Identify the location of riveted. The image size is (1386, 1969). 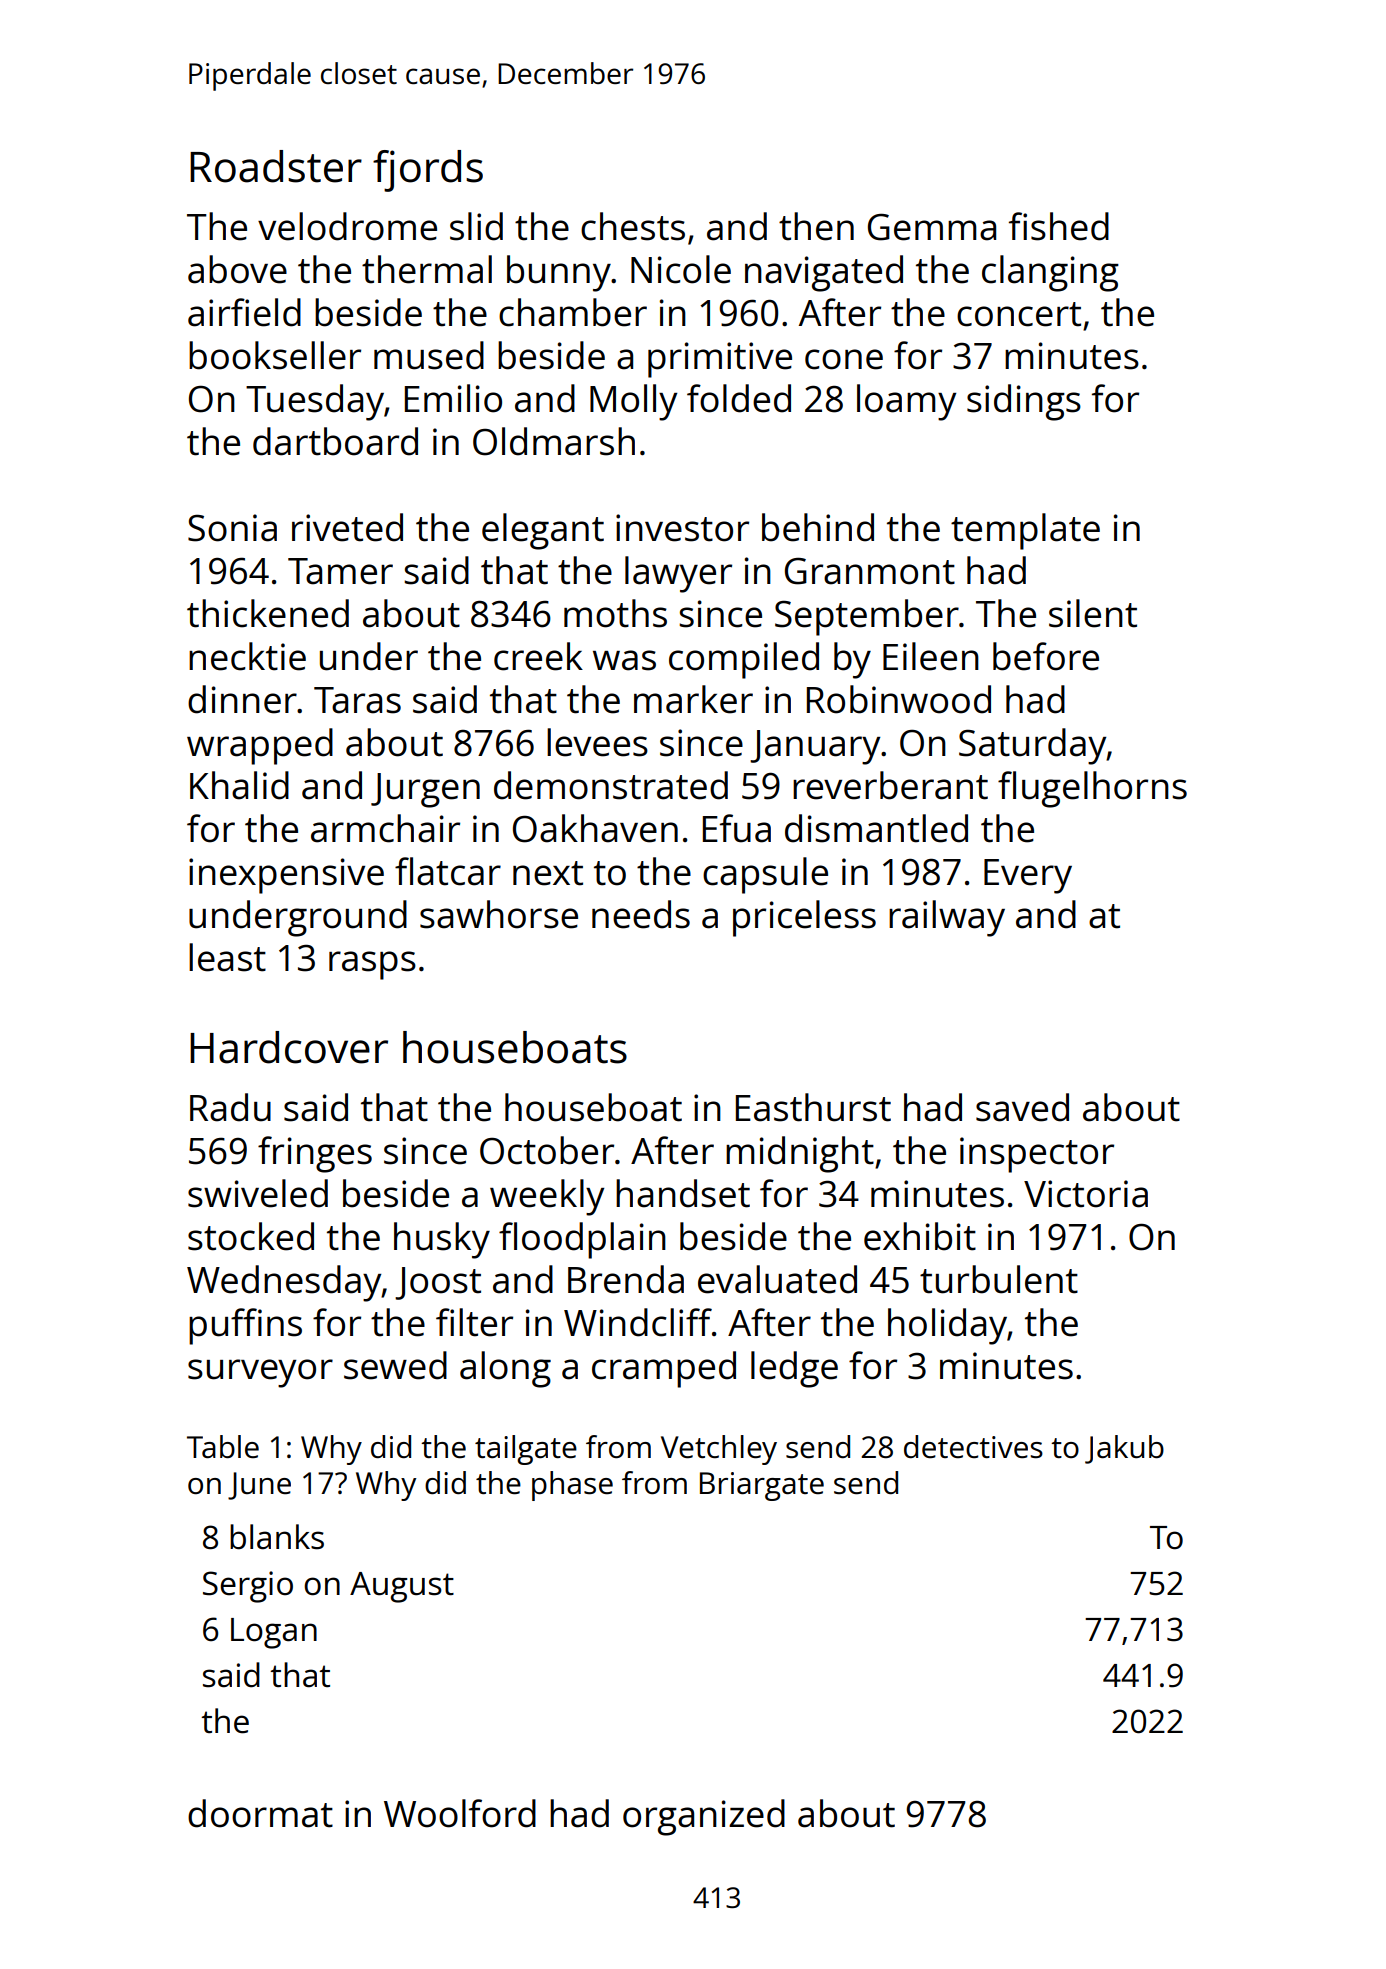
(347, 527).
